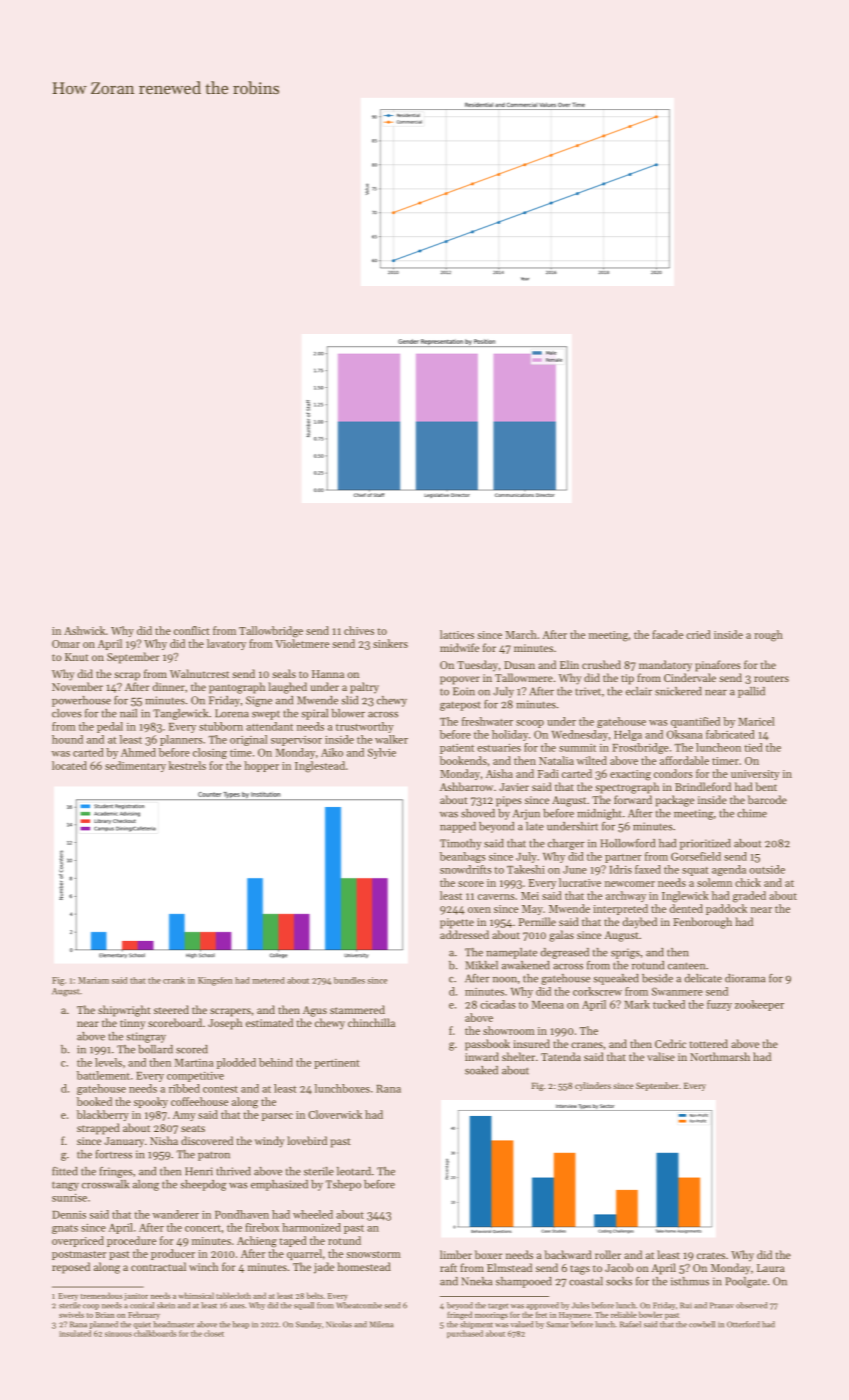 This page has height=1400, width=849. I want to click on facade, so click(667, 634).
